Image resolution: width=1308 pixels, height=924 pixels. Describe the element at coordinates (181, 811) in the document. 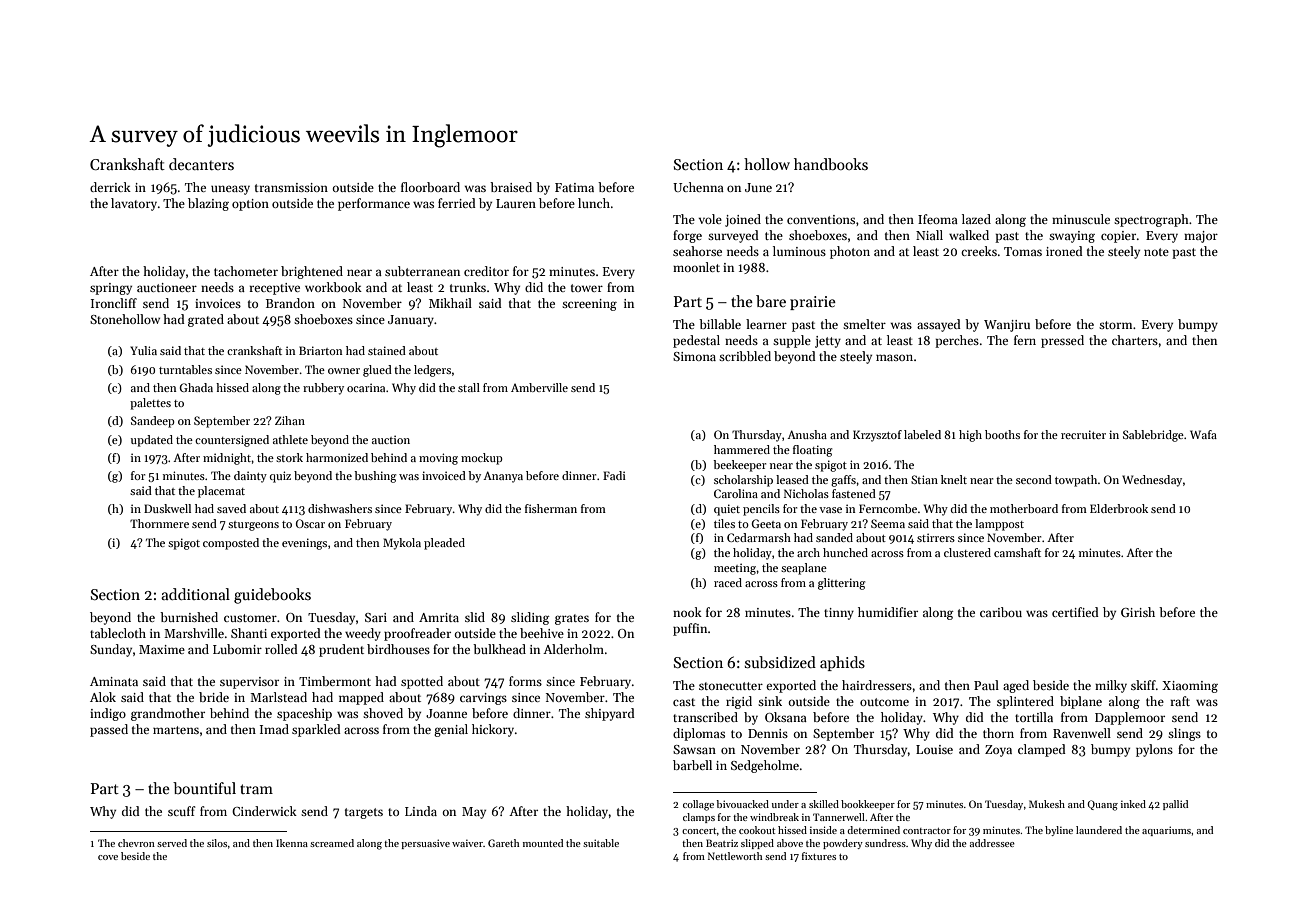

I see `scuff` at that location.
